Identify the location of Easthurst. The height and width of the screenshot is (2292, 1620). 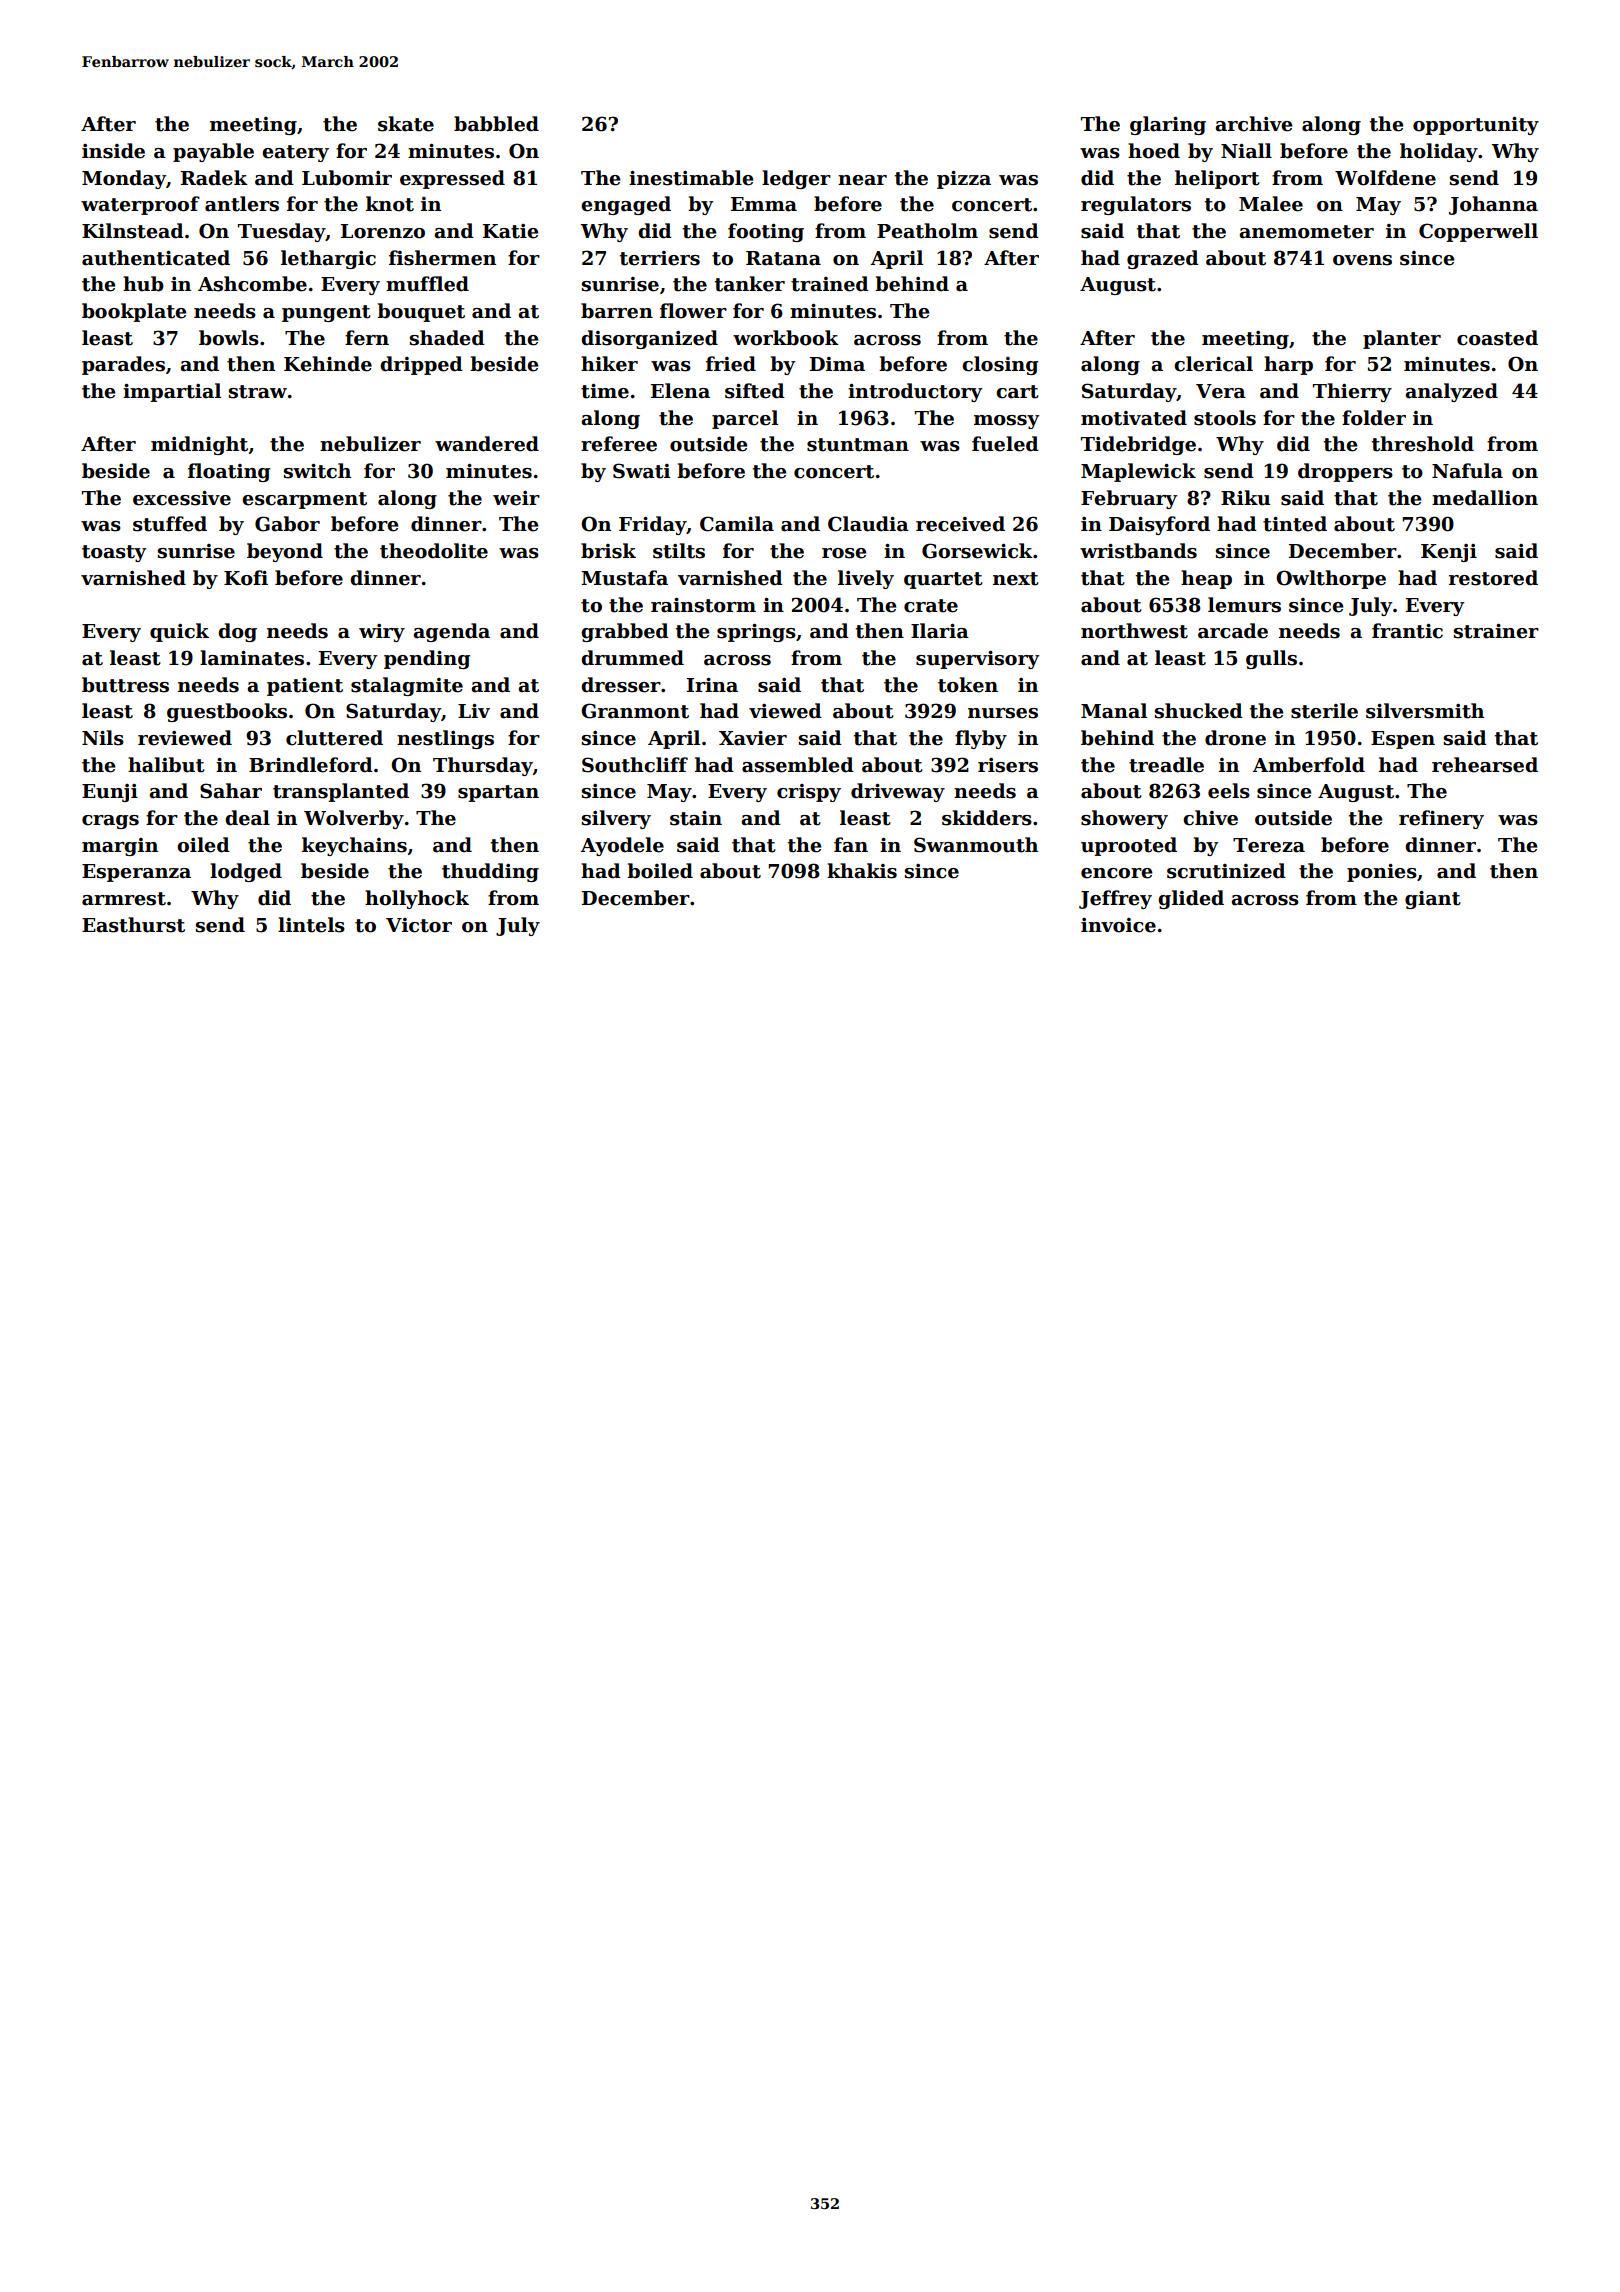
(133, 925).
